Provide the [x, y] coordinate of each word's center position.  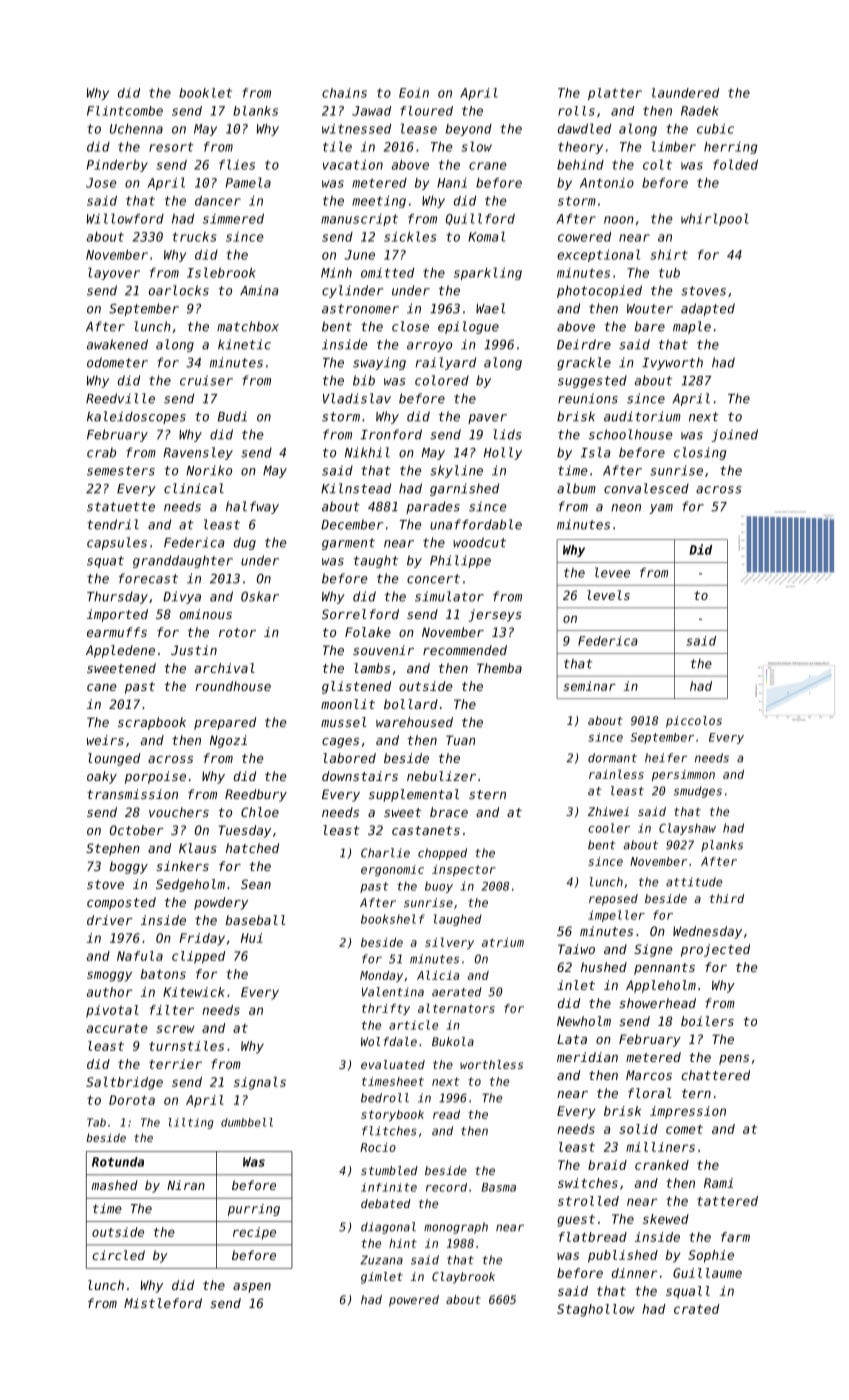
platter [615, 94]
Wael [490, 308]
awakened [117, 344]
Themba [499, 668]
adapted [708, 309]
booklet [205, 93]
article [413, 1025]
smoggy [109, 976]
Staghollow [596, 1310]
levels [608, 595]
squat [105, 562]
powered [414, 1301]
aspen [252, 1288]
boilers [707, 1021]
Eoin [414, 93]
